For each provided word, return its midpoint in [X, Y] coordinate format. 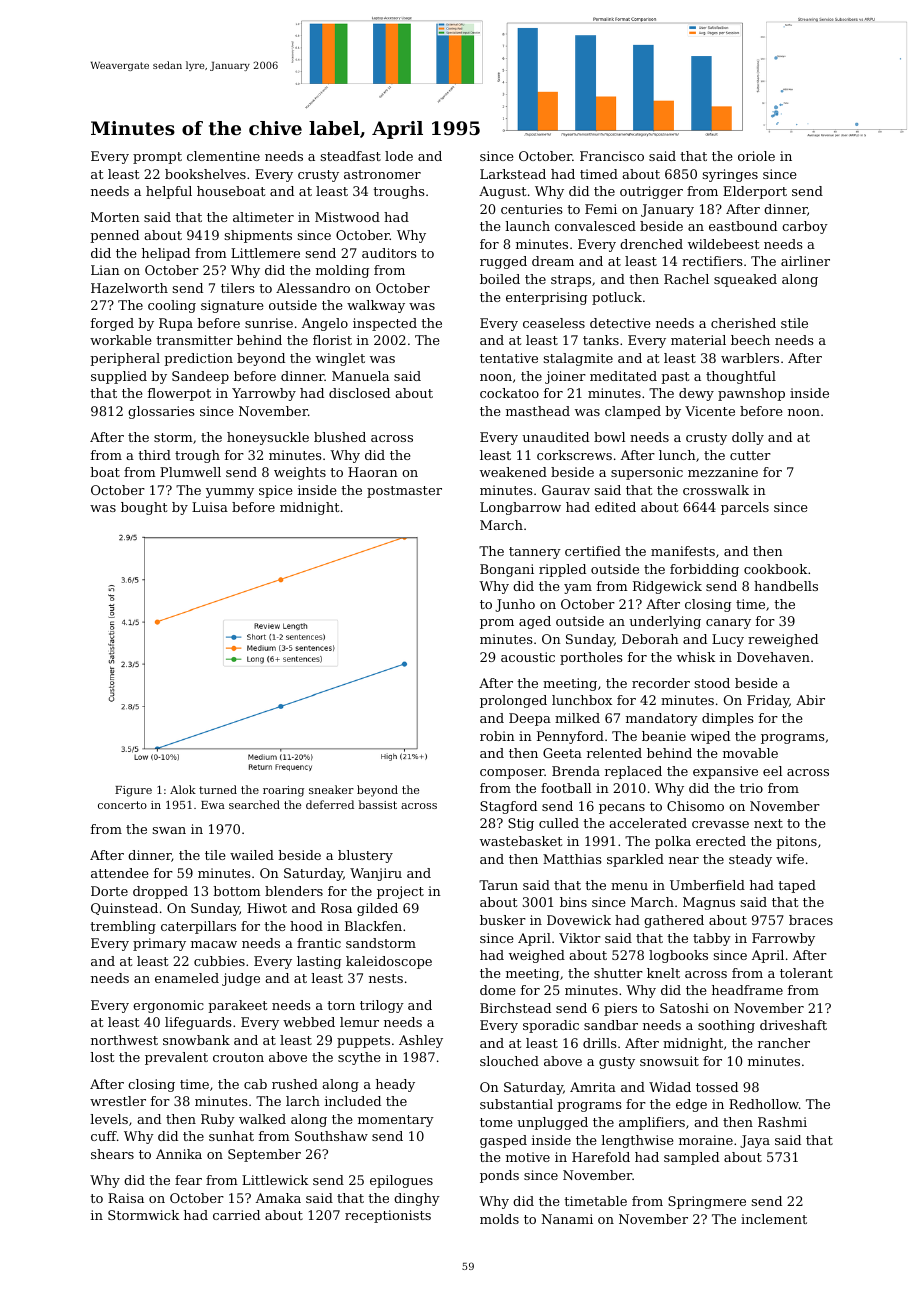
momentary [396, 1121]
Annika [179, 1154]
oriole [756, 156]
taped [797, 886]
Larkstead [513, 174]
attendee [119, 873]
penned [114, 236]
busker [503, 920]
